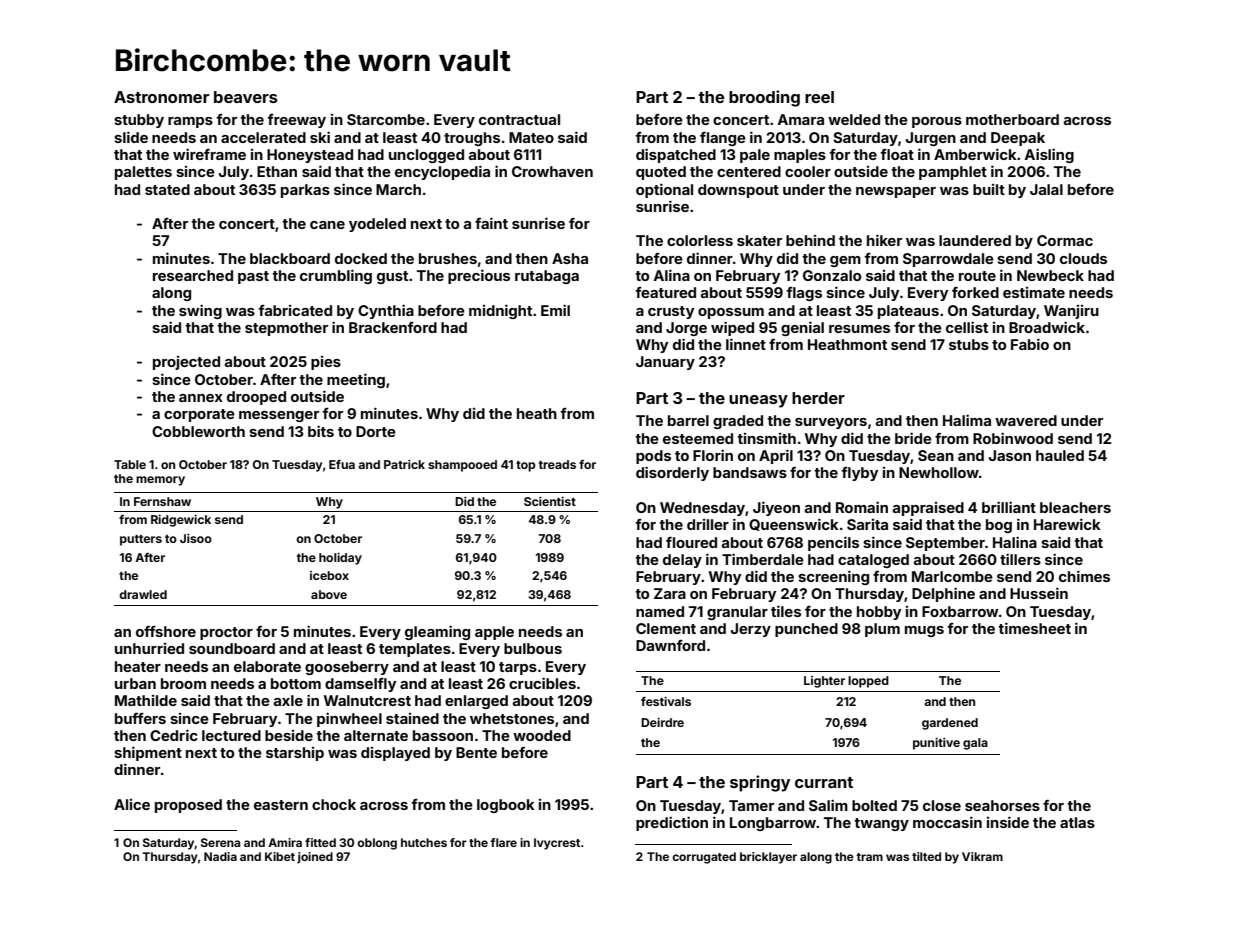 The height and width of the image is (952, 1233). Describe the element at coordinates (702, 509) in the image. I see `Wednesday` at that location.
